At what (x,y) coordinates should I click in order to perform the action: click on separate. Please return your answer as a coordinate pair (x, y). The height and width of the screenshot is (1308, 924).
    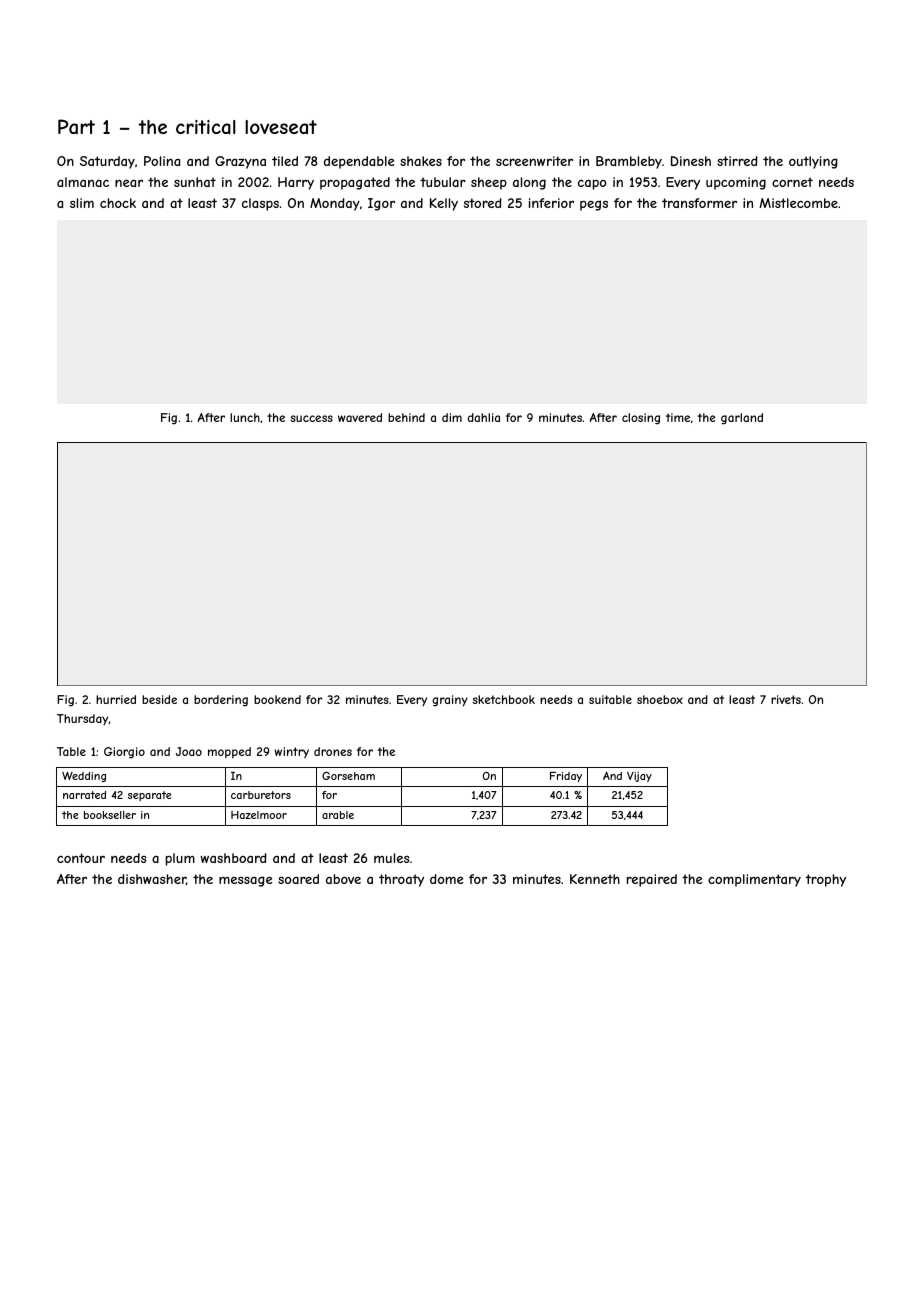
    Looking at the image, I should click on (149, 796).
